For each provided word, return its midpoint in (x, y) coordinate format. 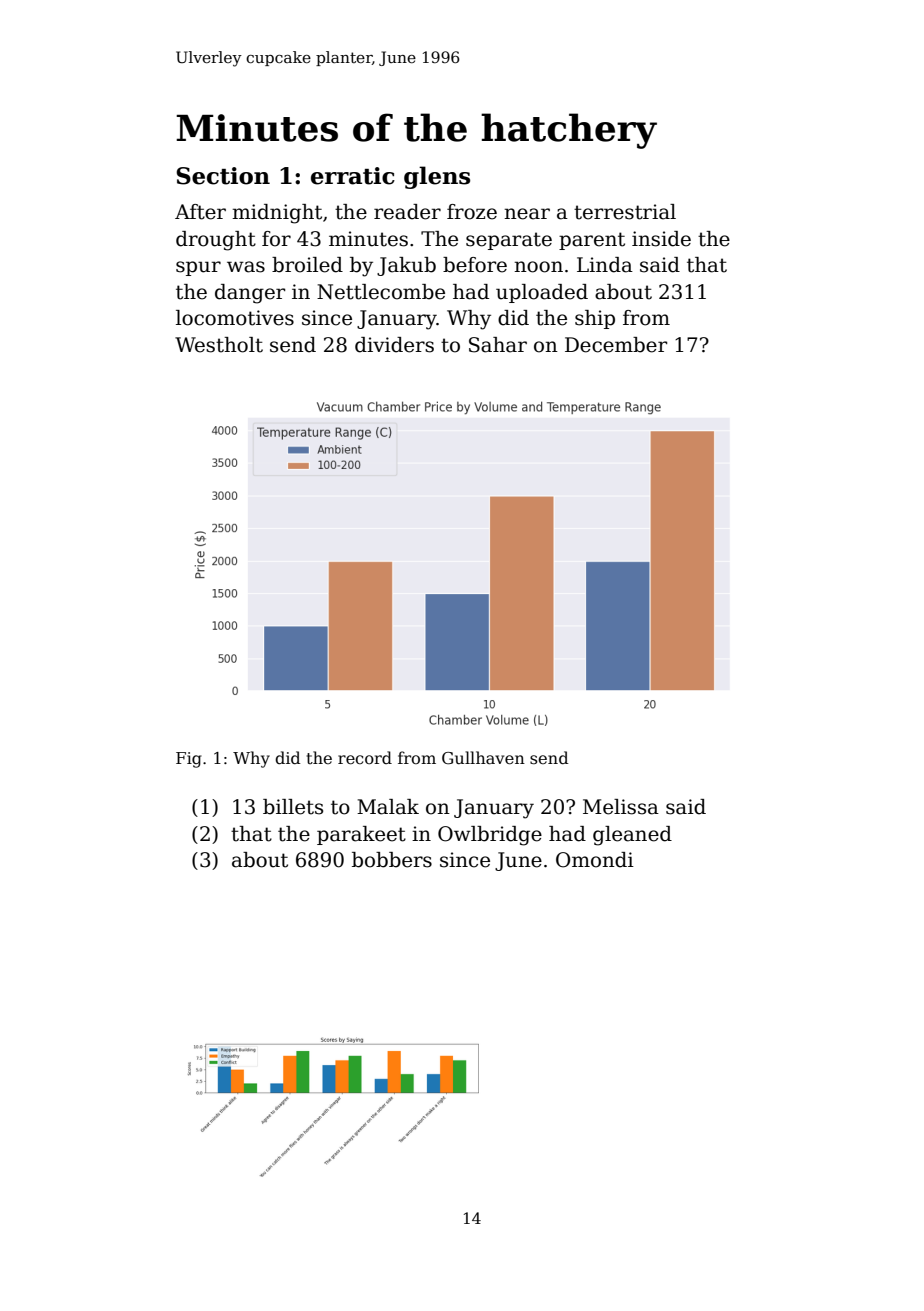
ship (595, 319)
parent (592, 241)
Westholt (219, 345)
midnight (277, 214)
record (365, 758)
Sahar (498, 345)
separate (509, 241)
